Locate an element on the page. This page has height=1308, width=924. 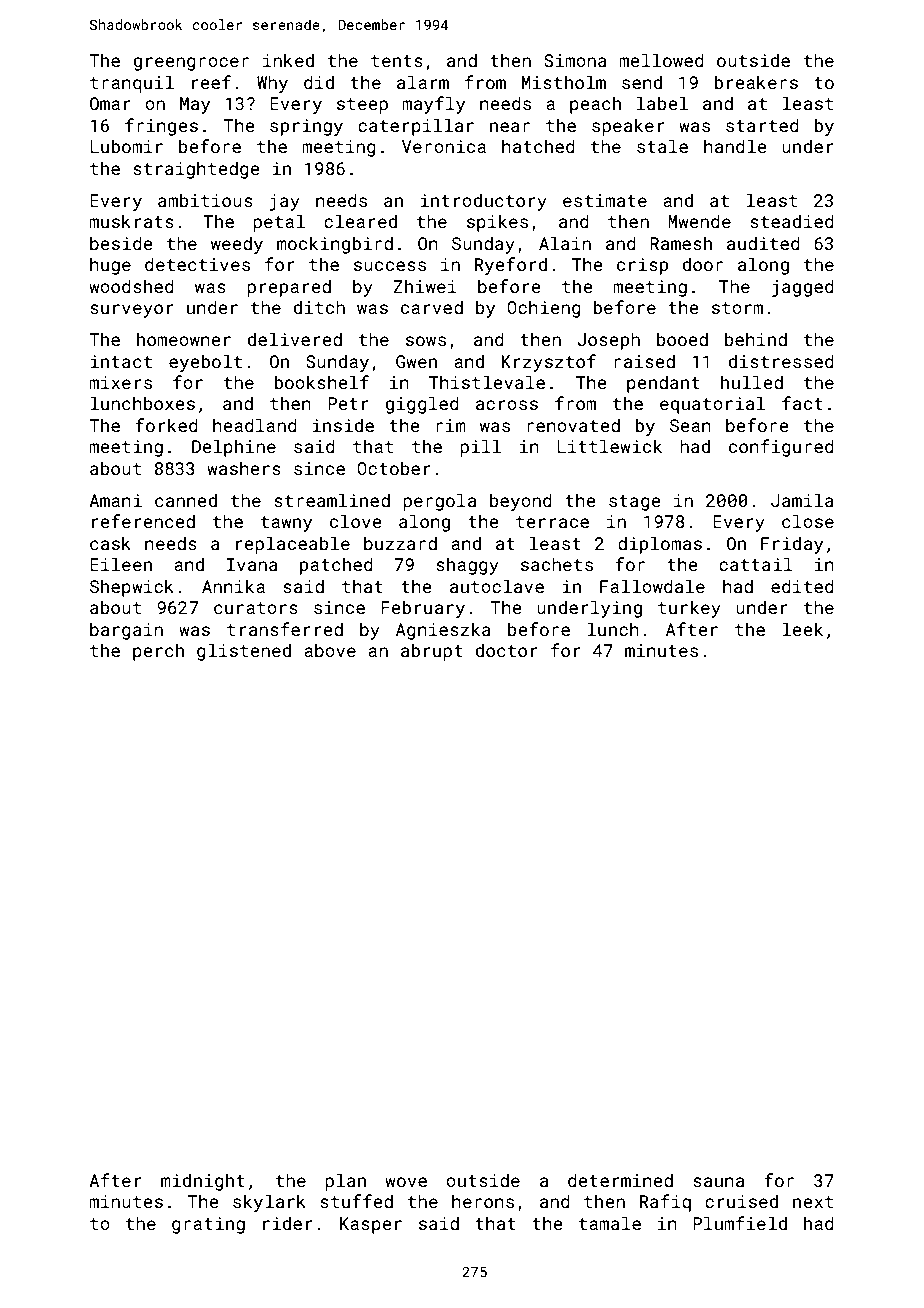
turkey is located at coordinates (689, 609).
